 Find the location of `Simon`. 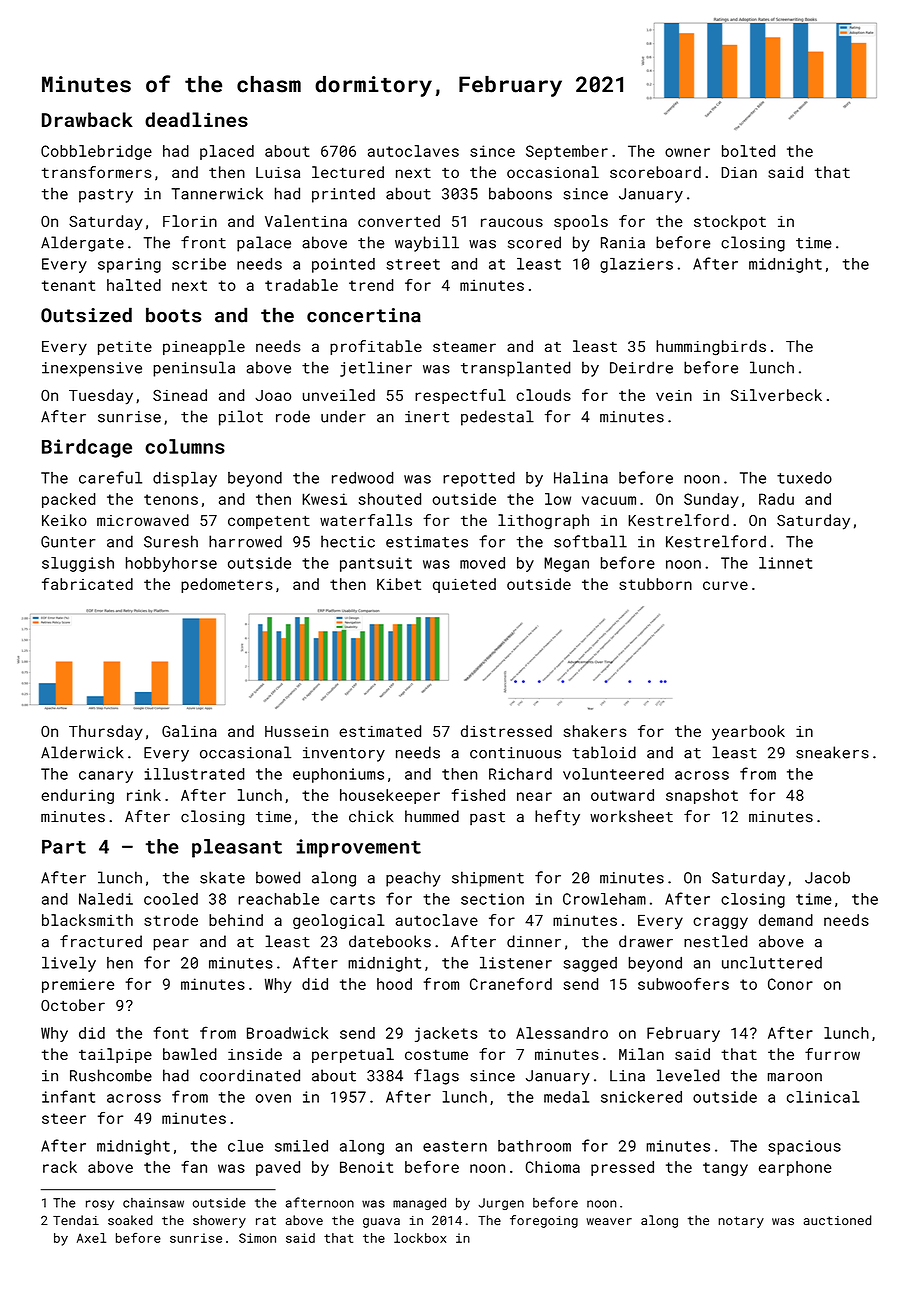

Simon is located at coordinates (257, 1238).
